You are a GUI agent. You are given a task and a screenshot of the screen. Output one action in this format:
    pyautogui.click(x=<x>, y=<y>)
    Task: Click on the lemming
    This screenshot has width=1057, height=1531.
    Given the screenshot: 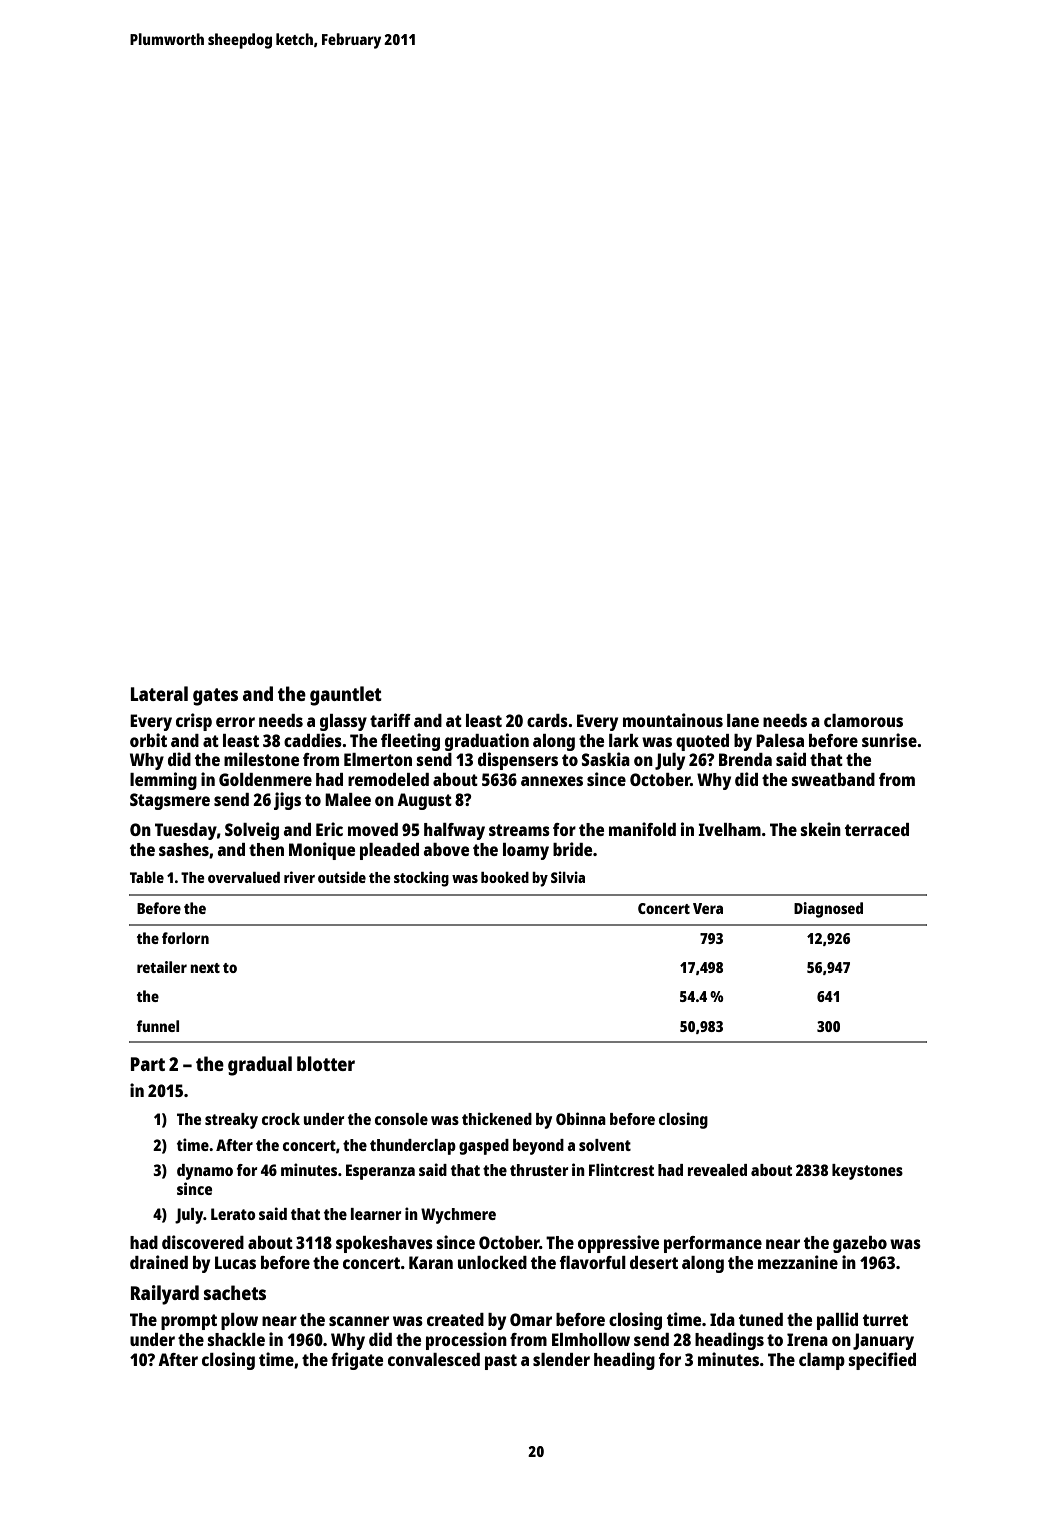 What is the action you would take?
    pyautogui.click(x=163, y=781)
